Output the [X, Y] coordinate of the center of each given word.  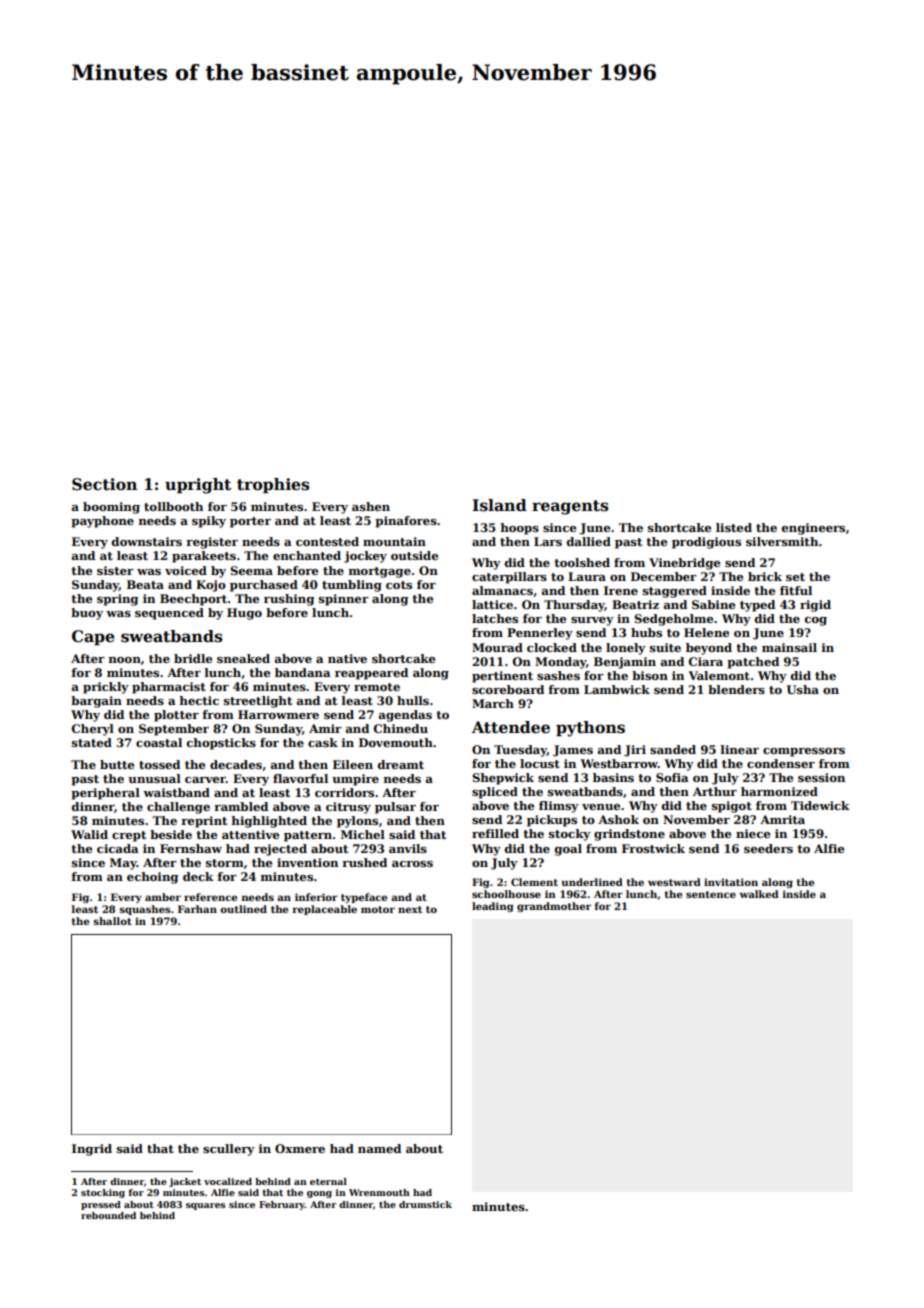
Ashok [618, 819]
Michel [363, 834]
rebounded [108, 1215]
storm [225, 863]
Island [499, 505]
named [379, 1148]
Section [104, 484]
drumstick [425, 1204]
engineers [813, 529]
